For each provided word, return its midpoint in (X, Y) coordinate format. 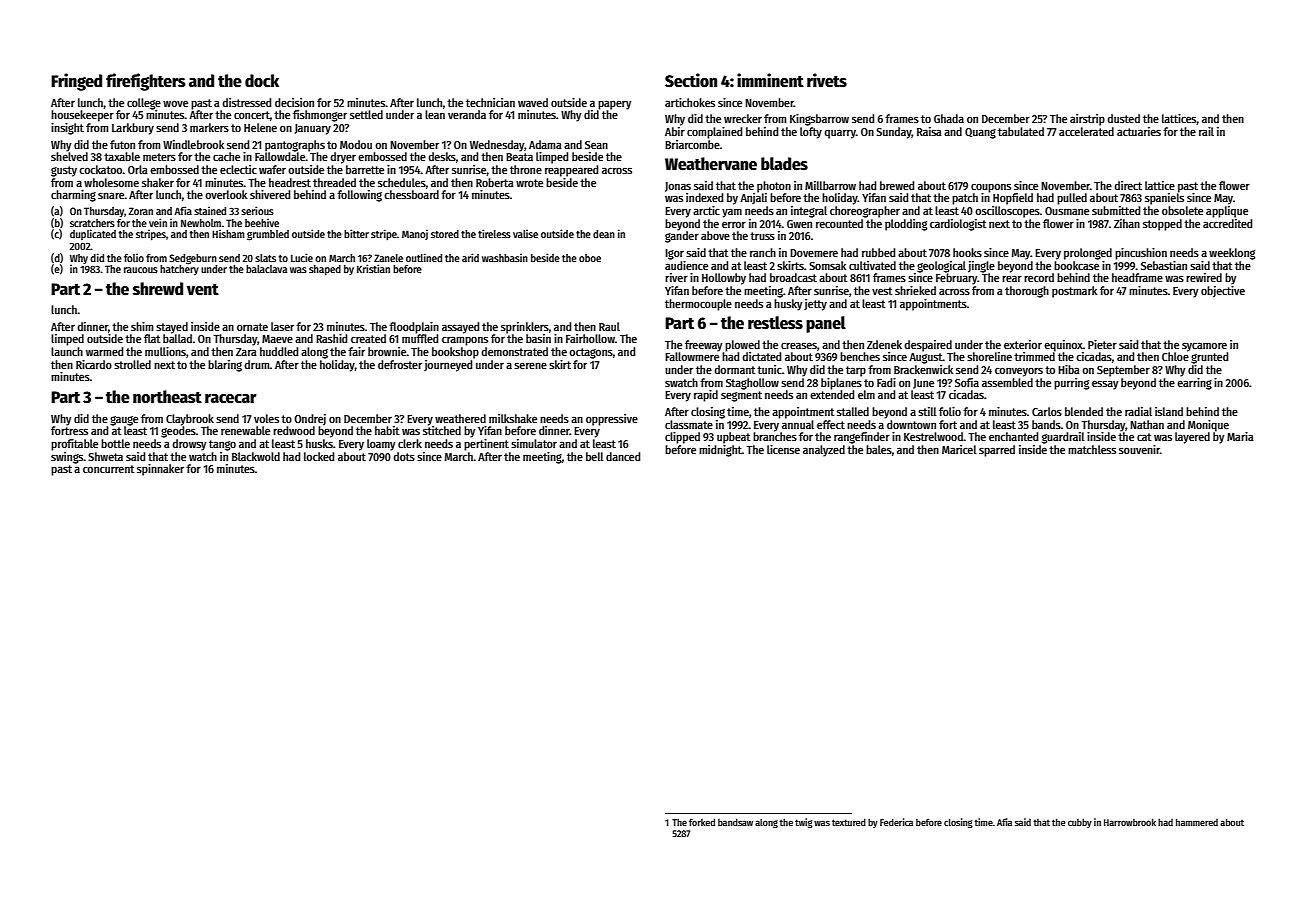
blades (784, 164)
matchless (1092, 449)
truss (762, 236)
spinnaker (160, 470)
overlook (226, 194)
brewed (897, 185)
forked (702, 822)
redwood (294, 430)
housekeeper (82, 116)
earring (1194, 384)
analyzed (824, 451)
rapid (706, 396)
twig (804, 823)
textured (849, 822)
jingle (981, 267)
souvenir (1139, 449)
